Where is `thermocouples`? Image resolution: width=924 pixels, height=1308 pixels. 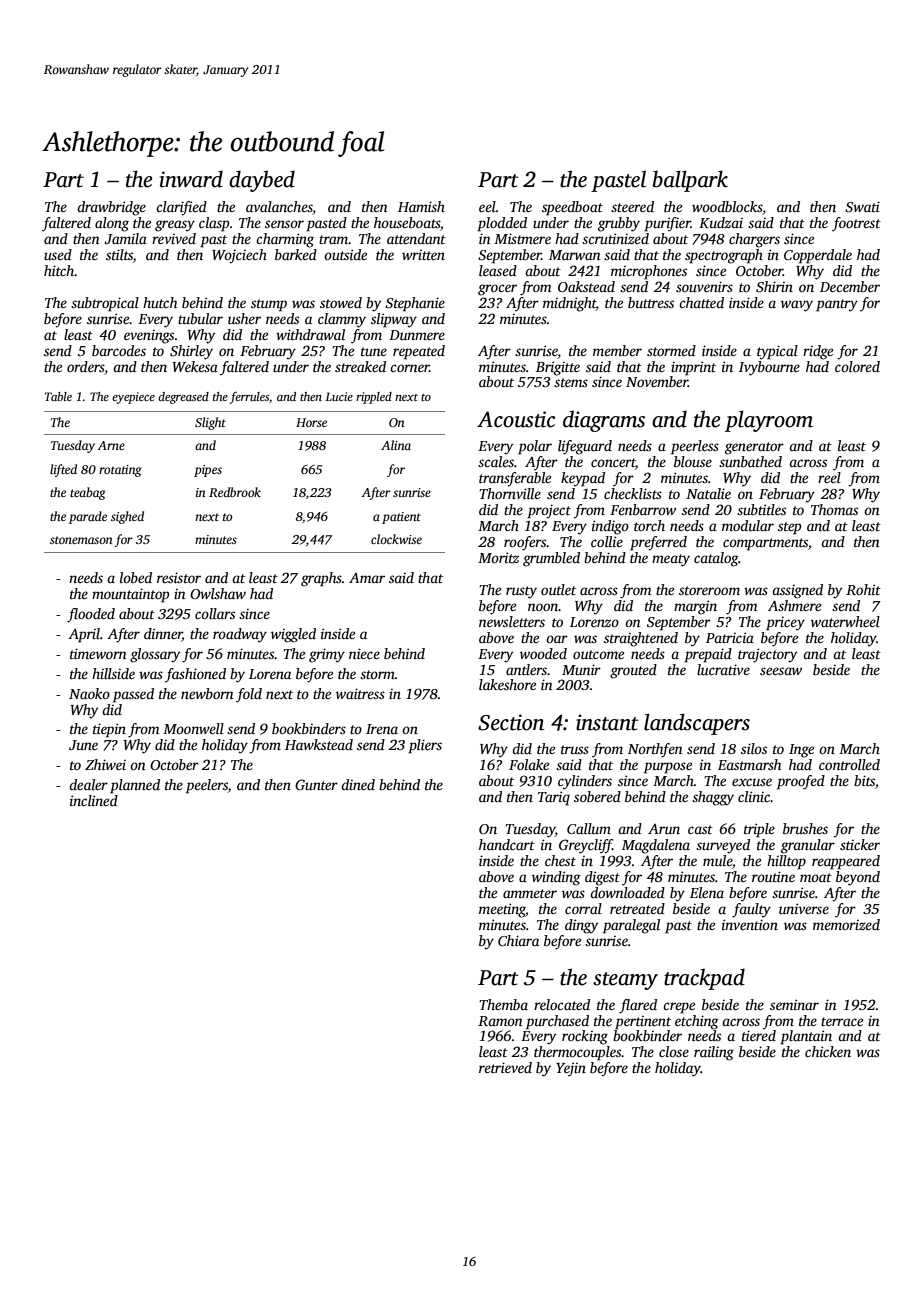
thermocouples is located at coordinates (578, 1053).
